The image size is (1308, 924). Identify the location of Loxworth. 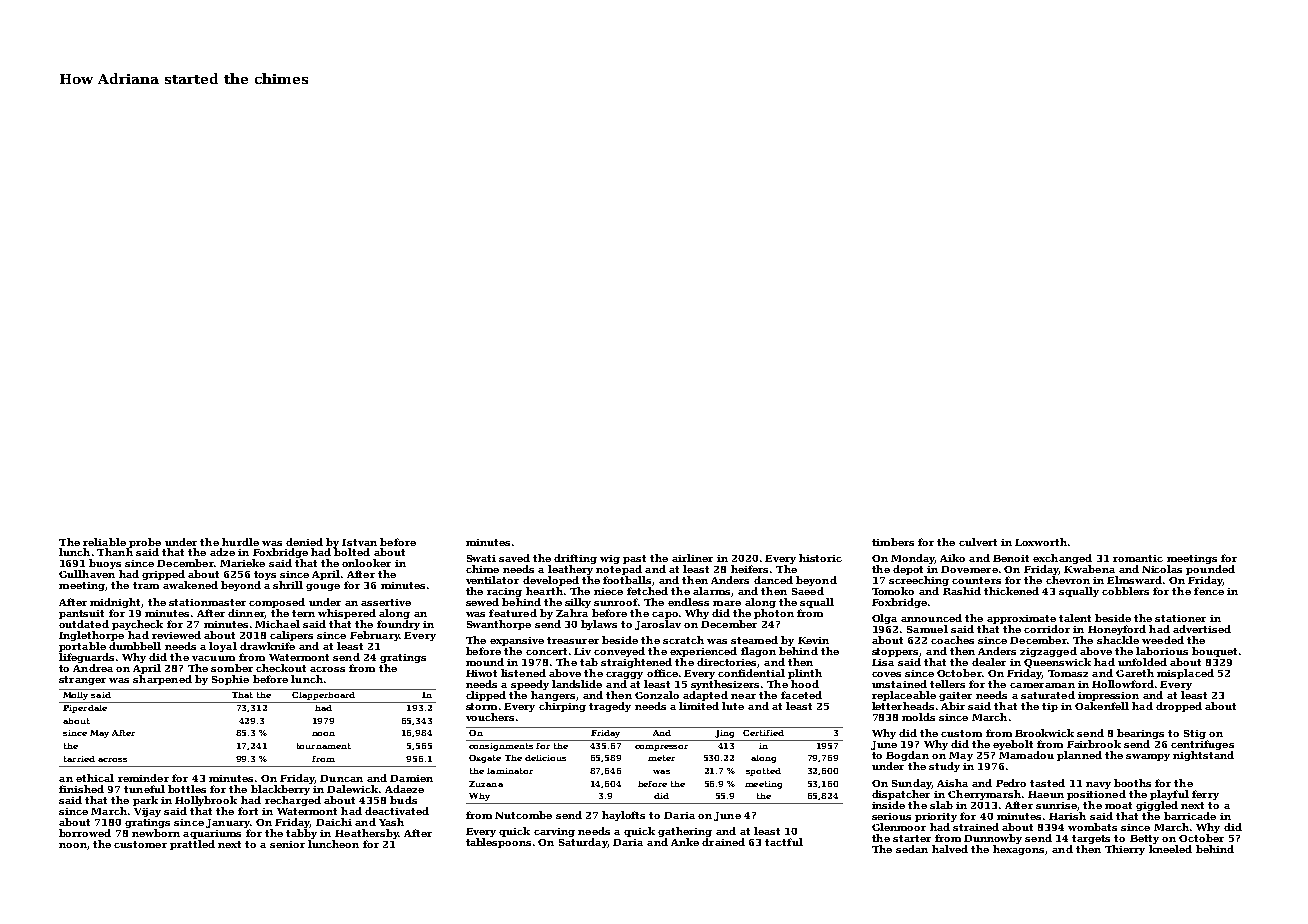
(1041, 542).
